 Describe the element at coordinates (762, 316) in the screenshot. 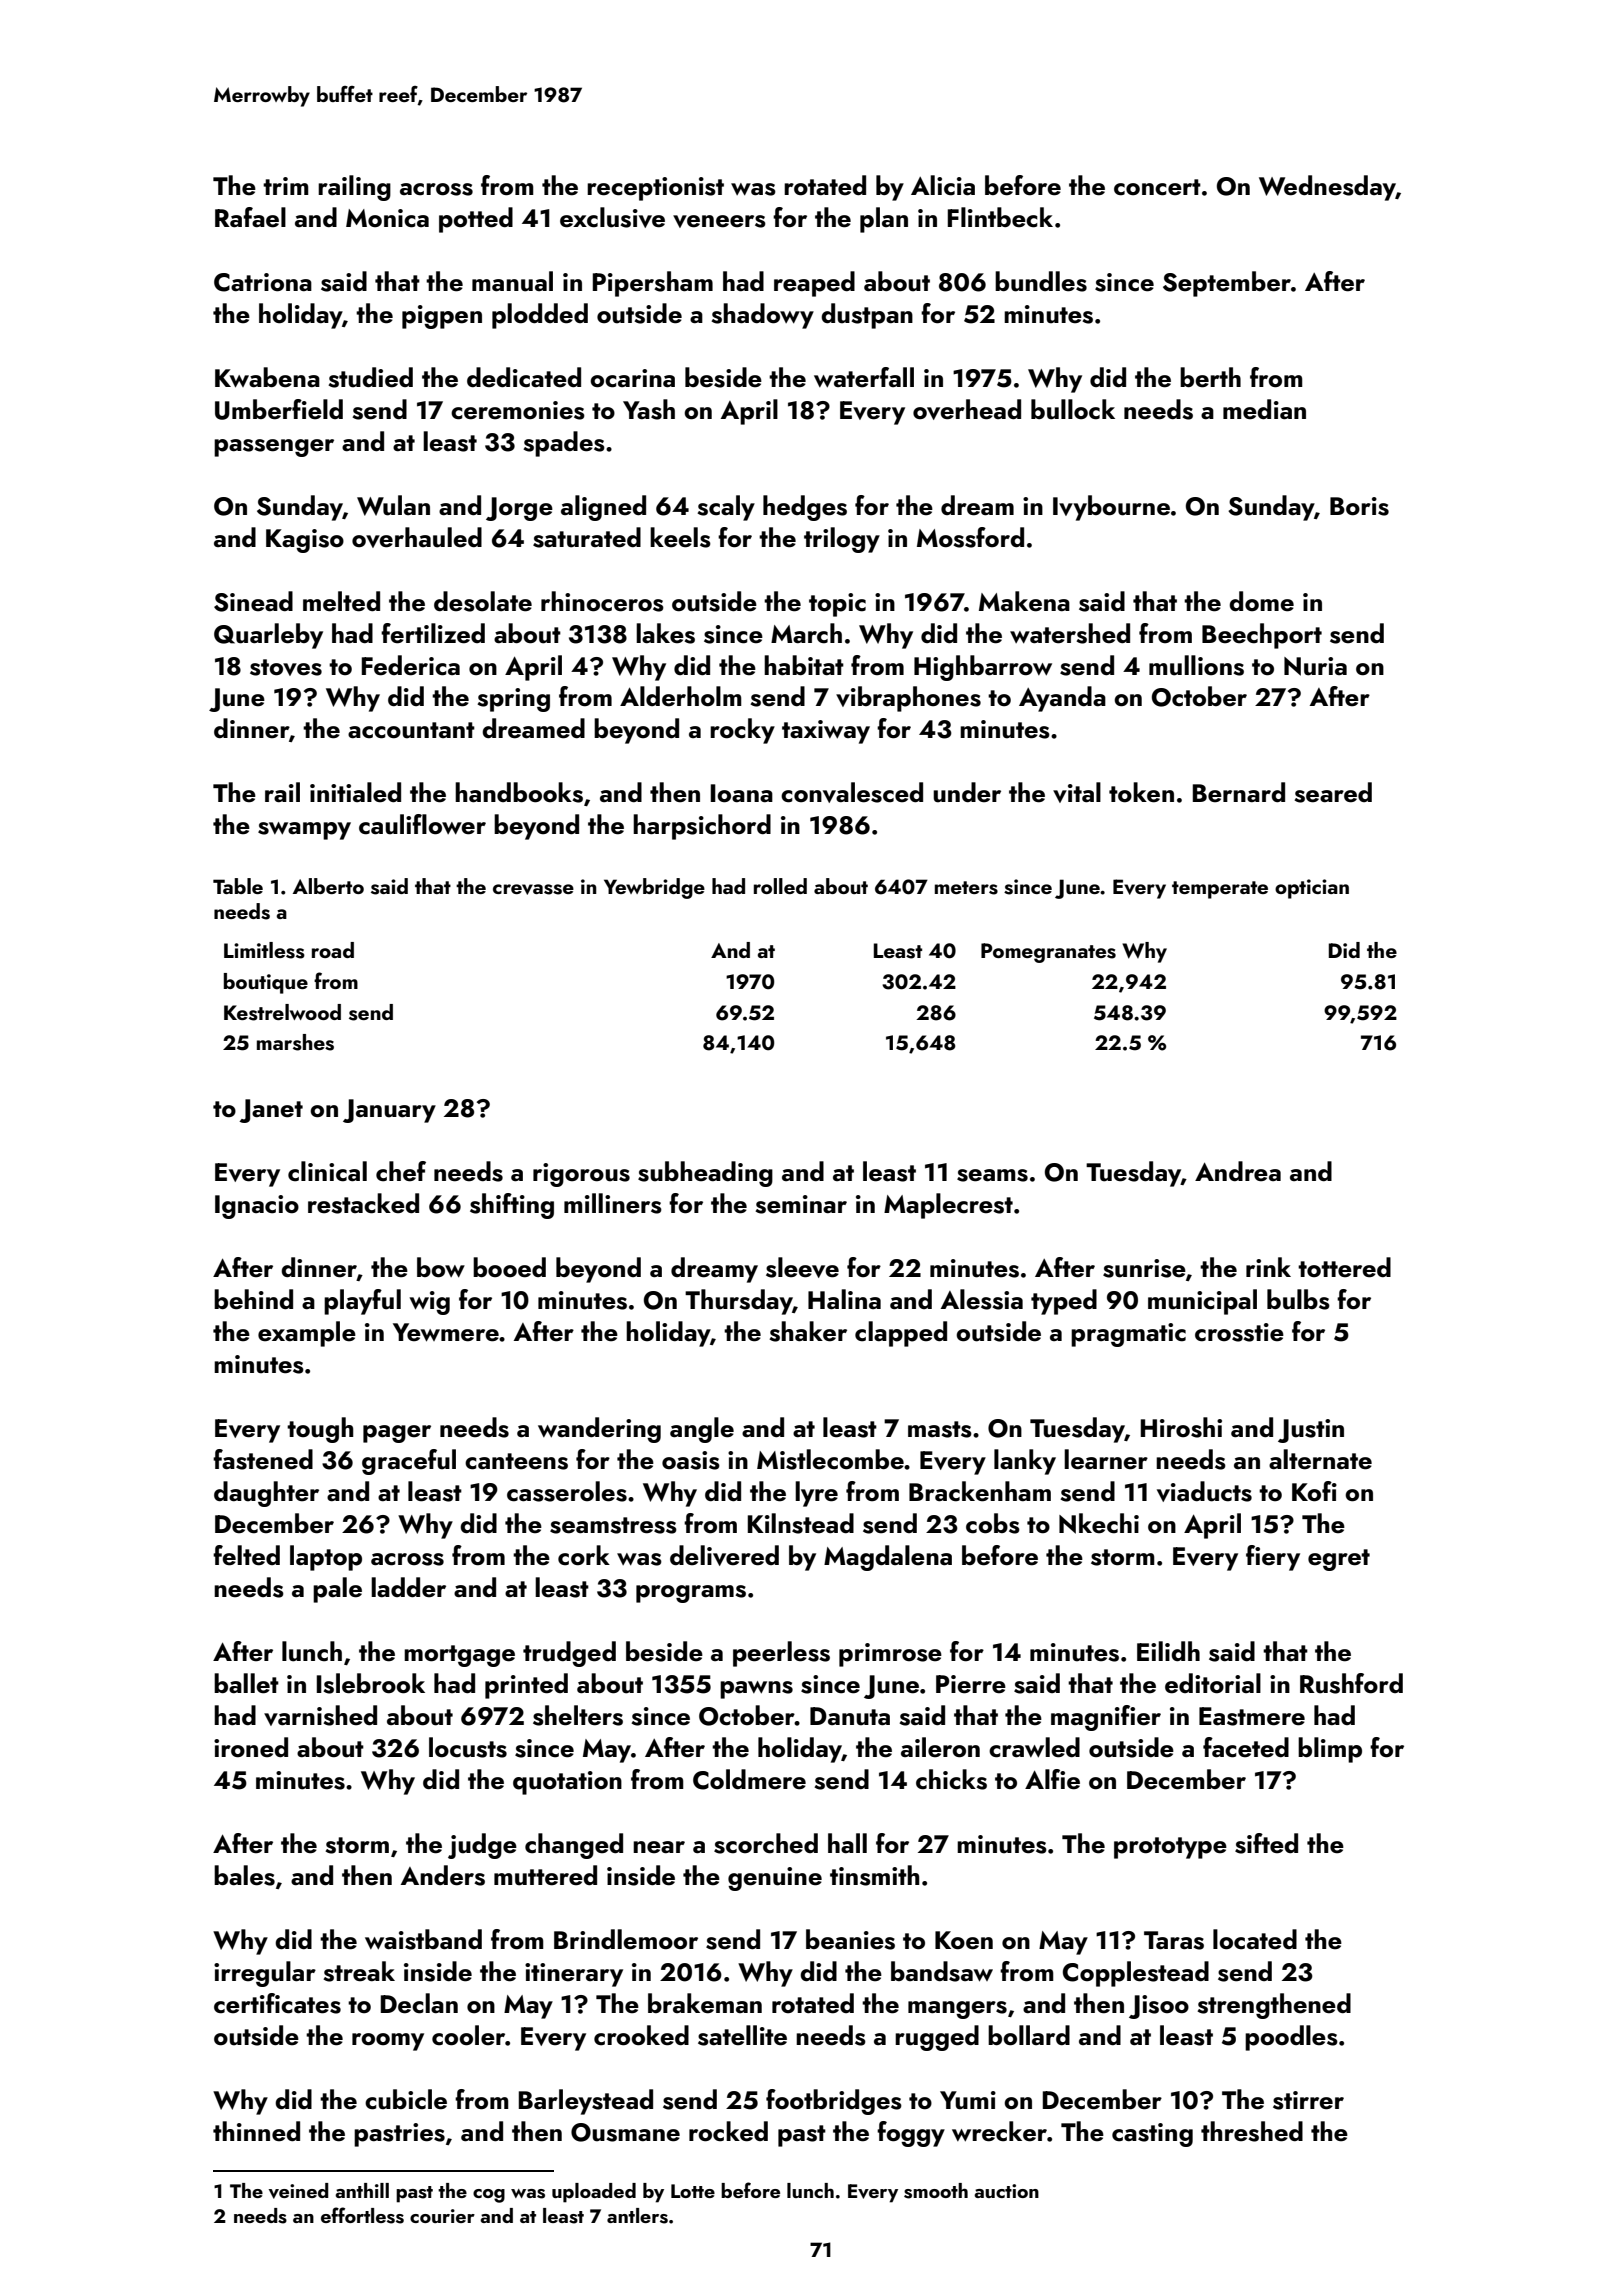

I see `shadowy` at that location.
